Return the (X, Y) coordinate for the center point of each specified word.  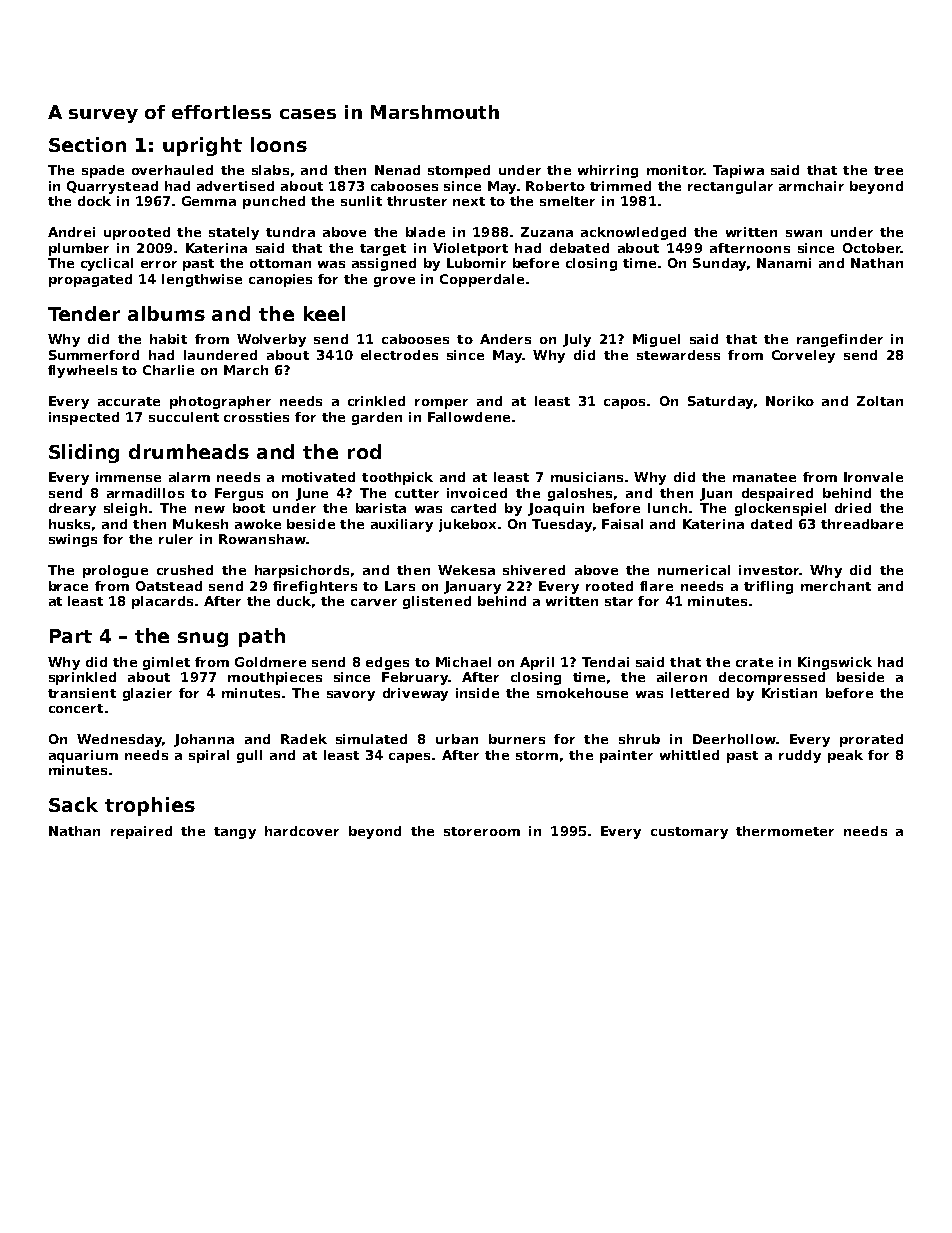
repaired (141, 832)
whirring (608, 171)
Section (87, 144)
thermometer (785, 831)
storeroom (482, 831)
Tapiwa (738, 171)
